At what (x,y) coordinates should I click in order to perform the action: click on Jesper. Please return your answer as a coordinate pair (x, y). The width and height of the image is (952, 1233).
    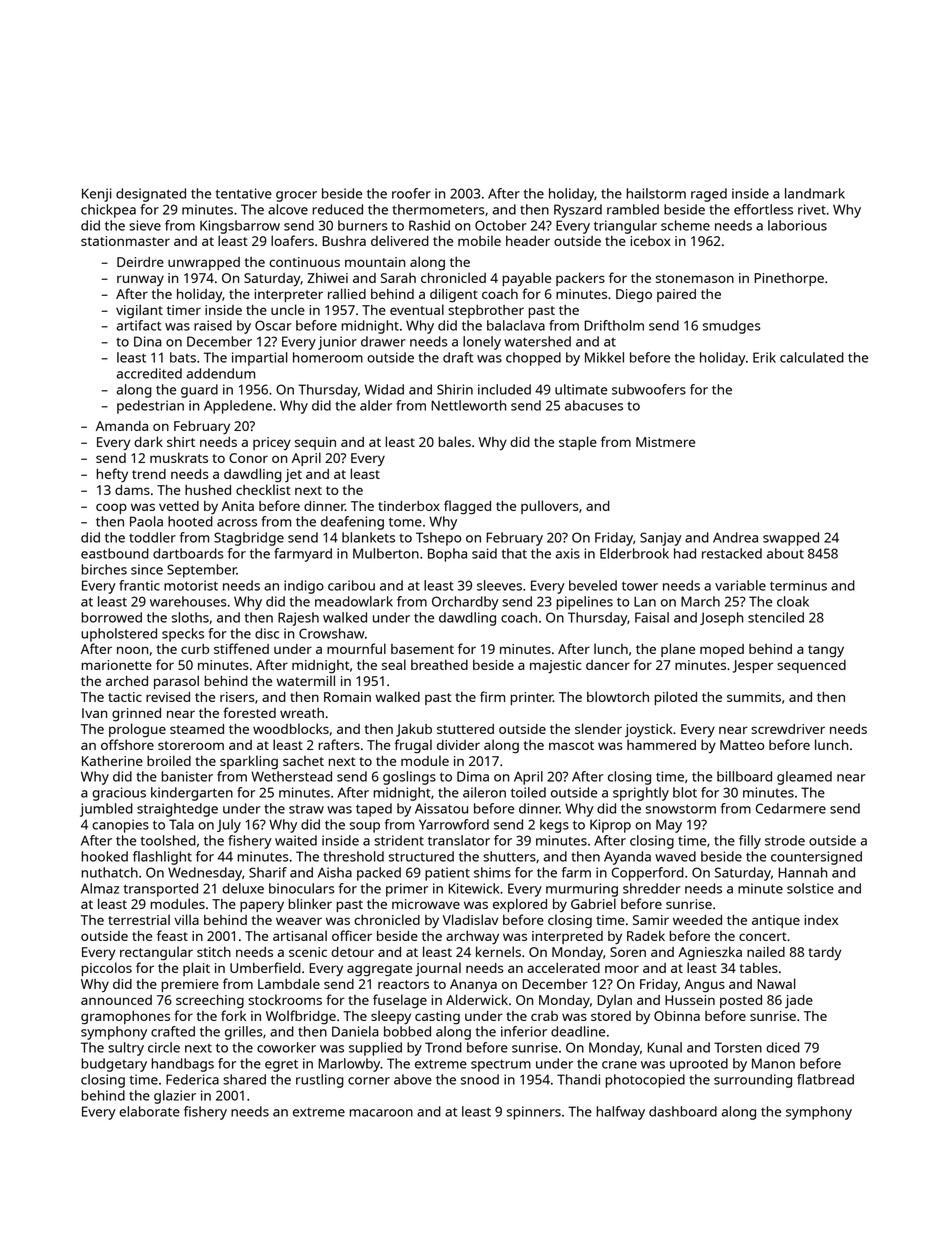
    Looking at the image, I should click on (753, 666).
